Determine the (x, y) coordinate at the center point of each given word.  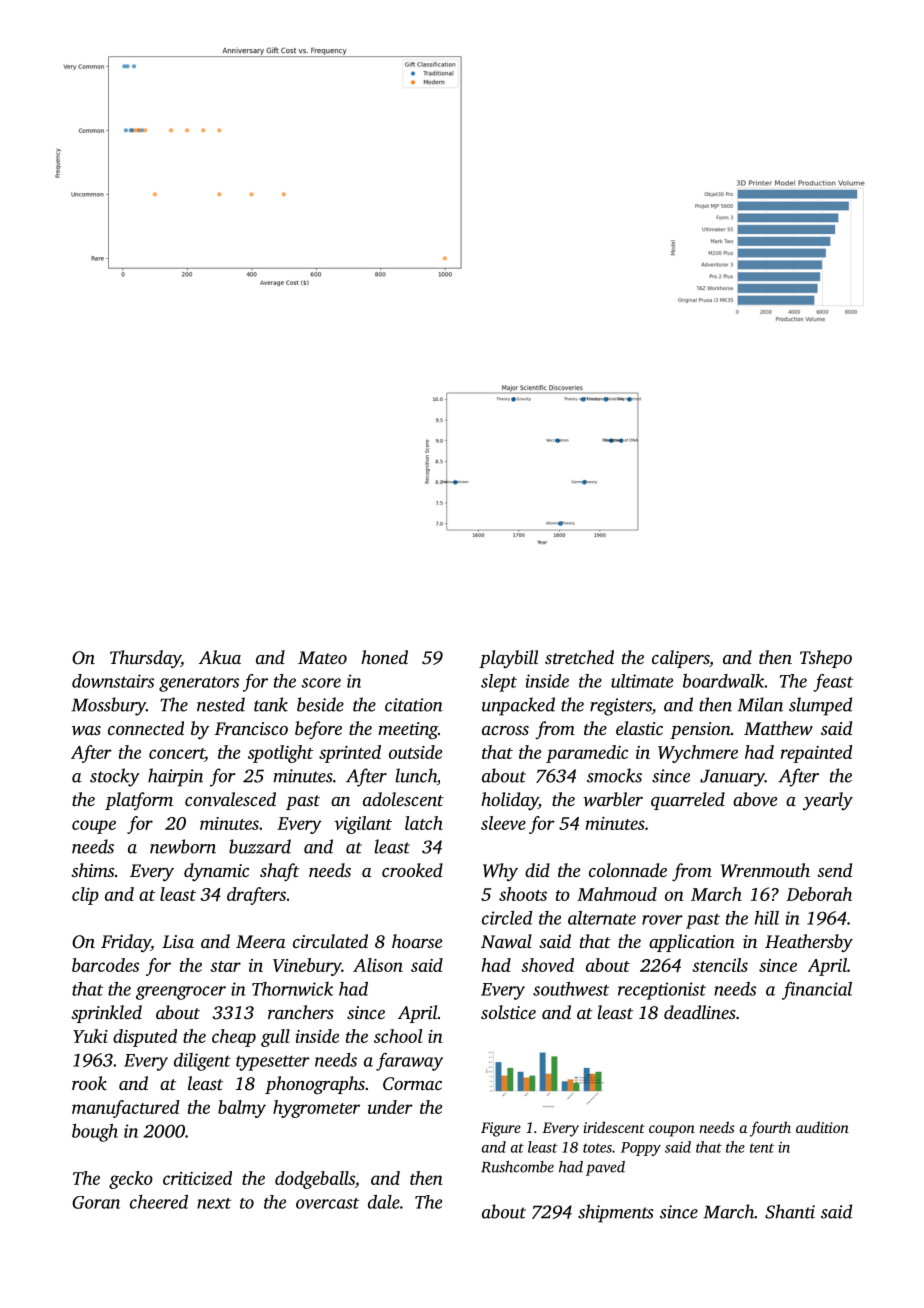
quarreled (688, 801)
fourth (770, 1129)
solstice (508, 1012)
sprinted (350, 754)
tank (271, 704)
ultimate (642, 681)
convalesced (230, 799)
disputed (145, 1038)
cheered (159, 1202)
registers (621, 707)
